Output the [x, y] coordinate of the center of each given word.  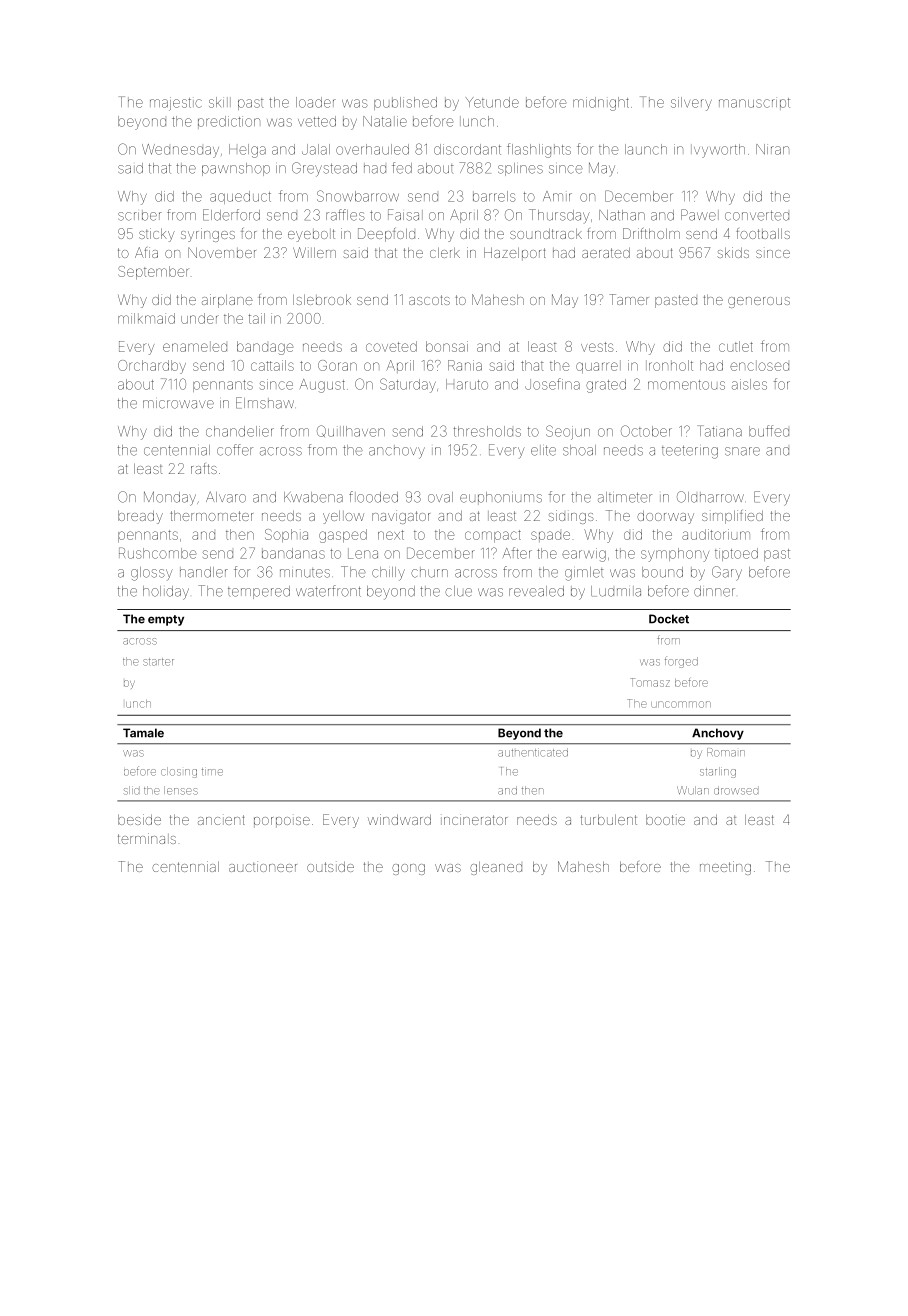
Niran [772, 149]
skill [220, 102]
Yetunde [492, 102]
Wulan [693, 790]
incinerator [474, 819]
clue [458, 591]
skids [733, 252]
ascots [429, 300]
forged [681, 662]
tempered [259, 592]
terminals [147, 838]
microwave [178, 404]
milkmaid [146, 318]
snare [742, 451]
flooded [373, 497]
